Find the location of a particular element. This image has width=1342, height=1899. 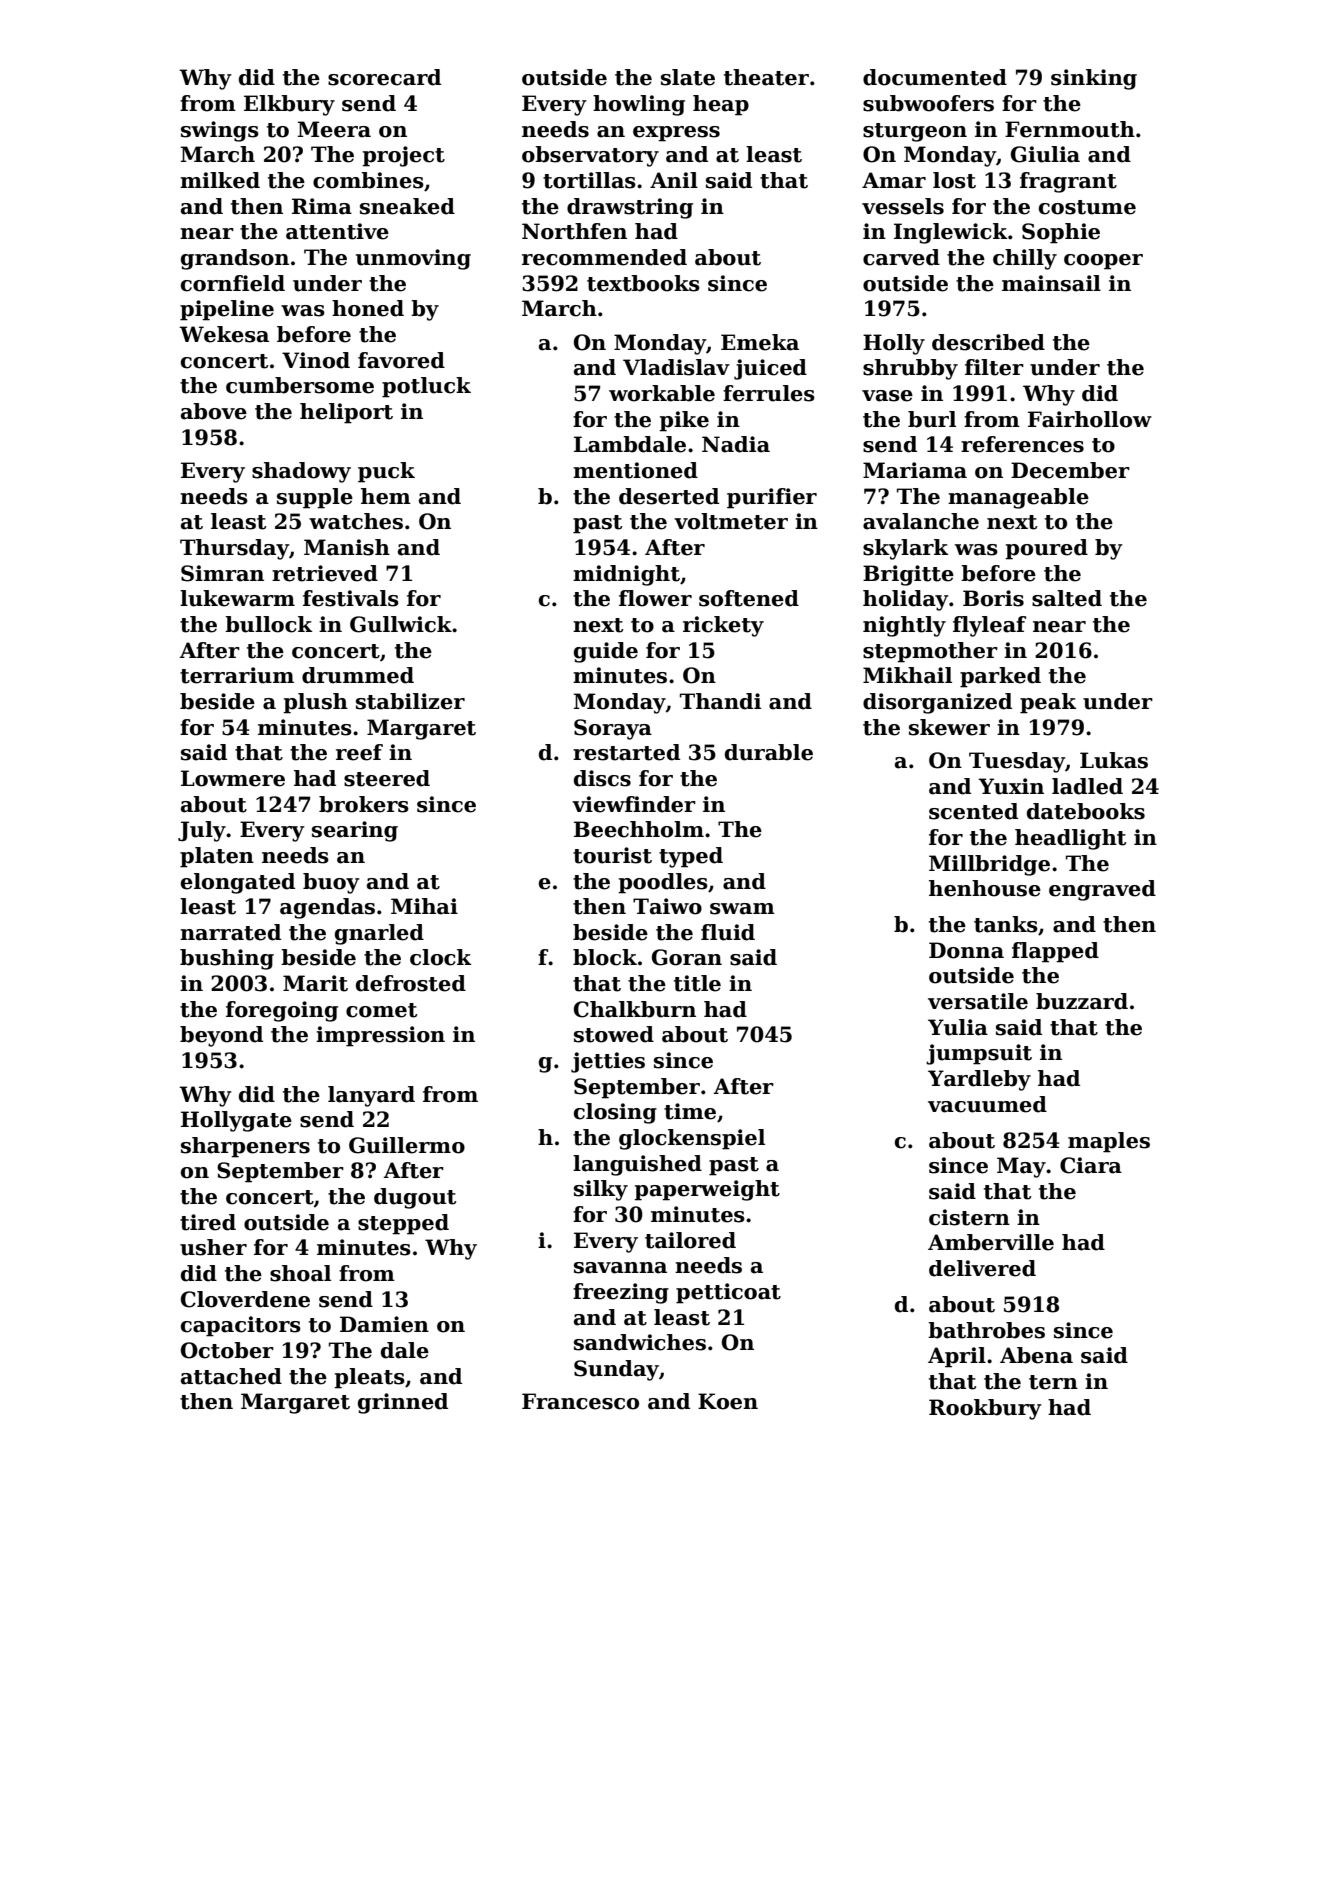

pike is located at coordinates (684, 421).
